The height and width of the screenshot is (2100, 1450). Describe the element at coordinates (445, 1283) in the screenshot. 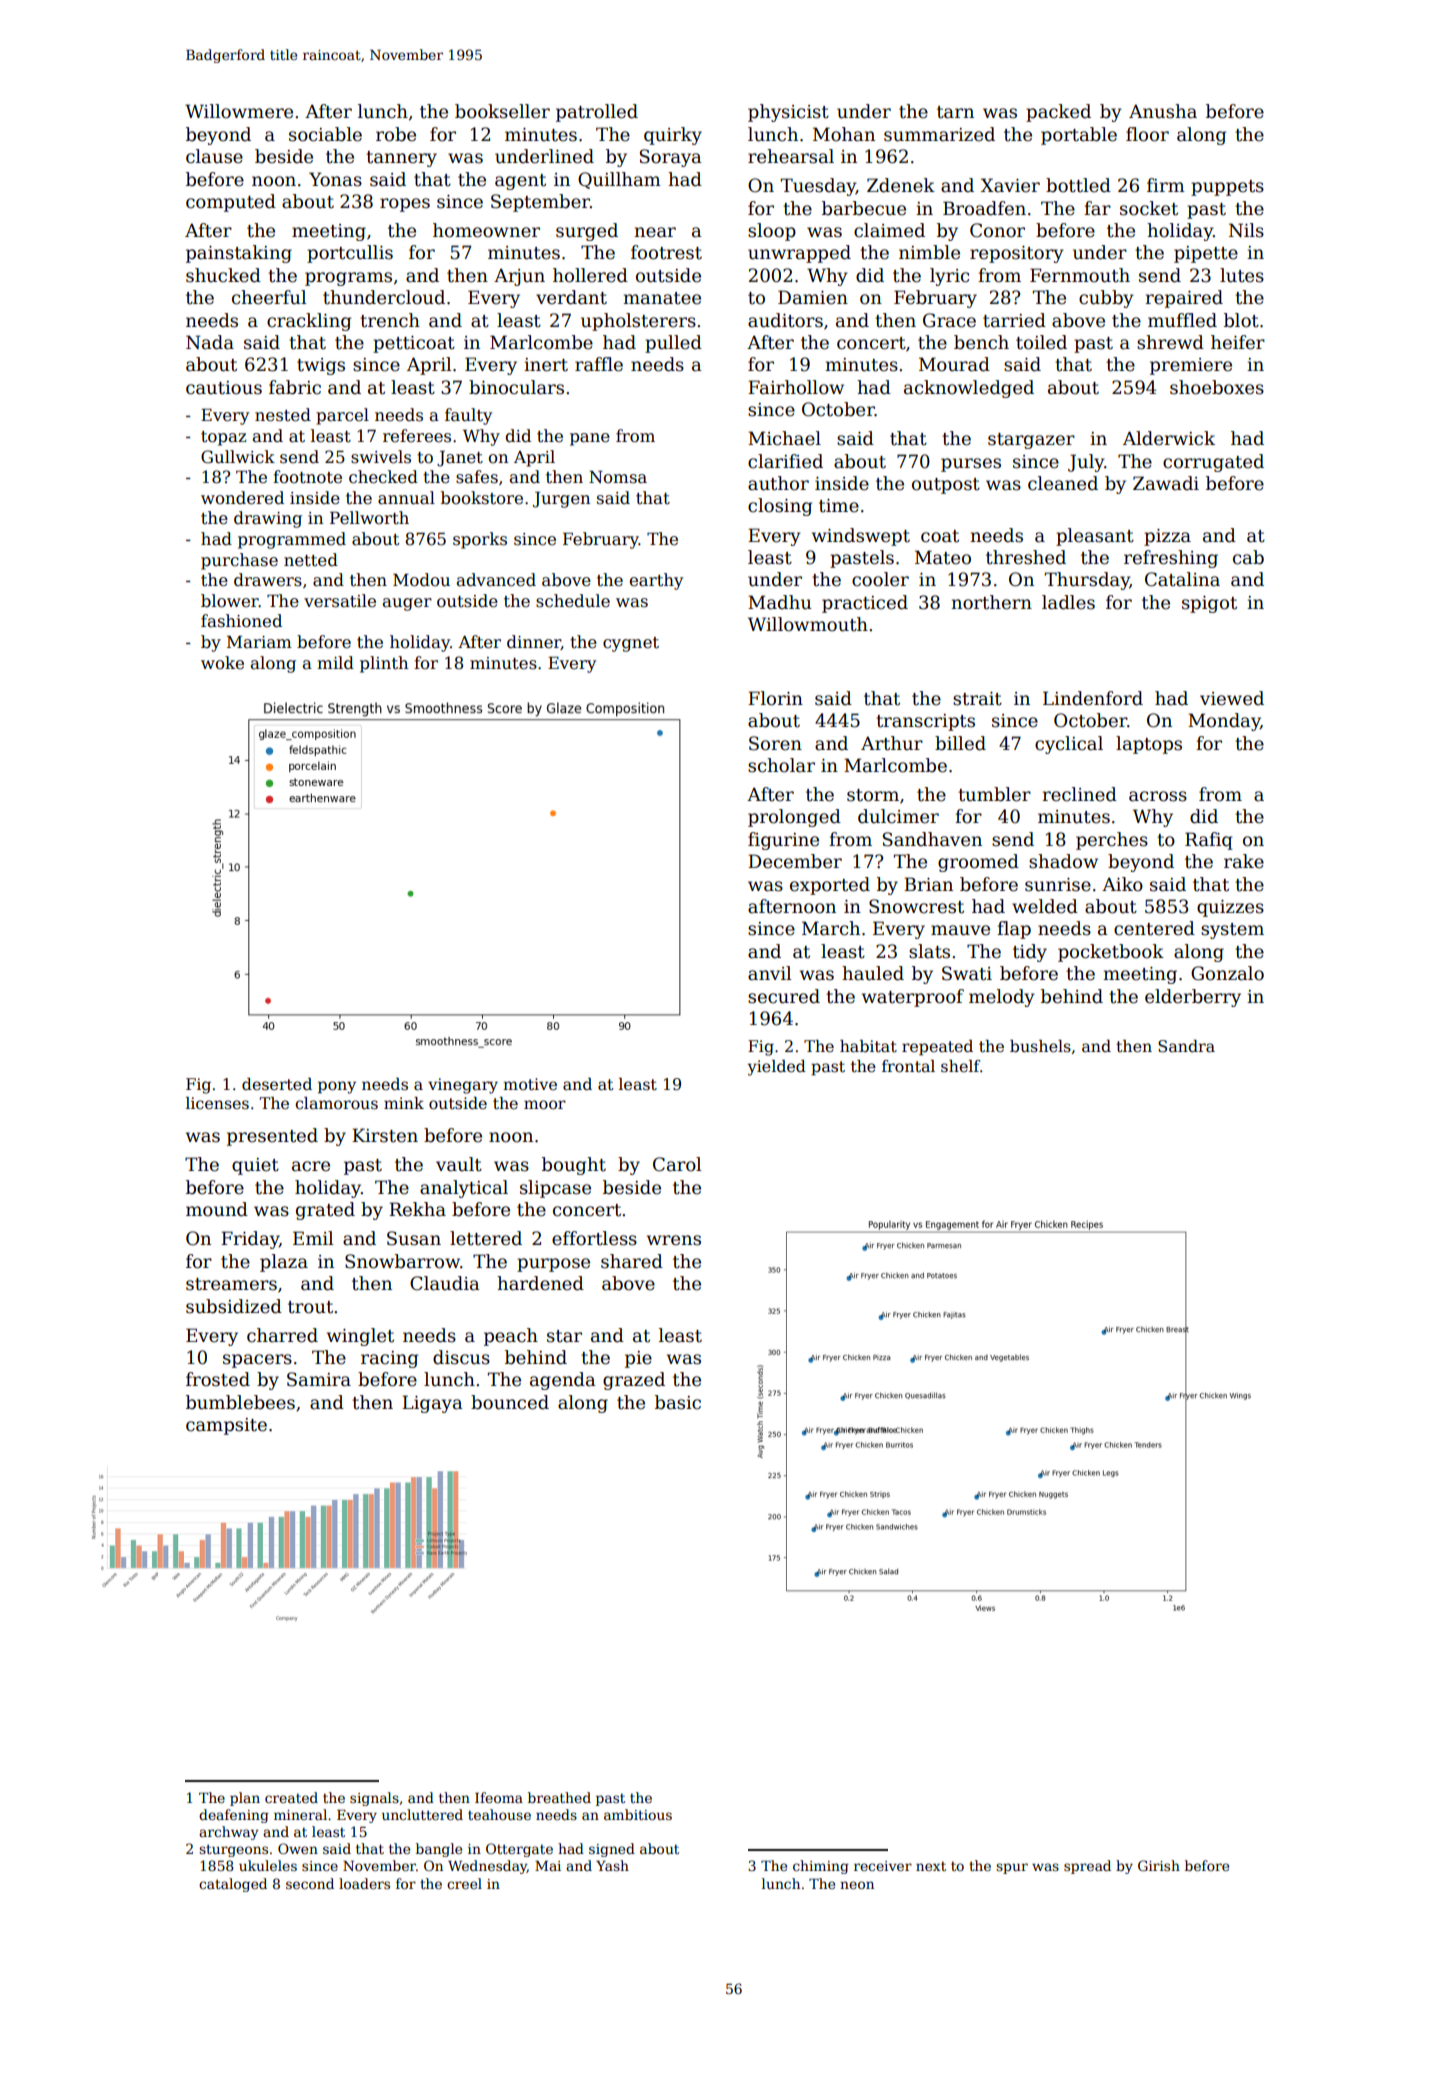

I see `Claudia` at that location.
